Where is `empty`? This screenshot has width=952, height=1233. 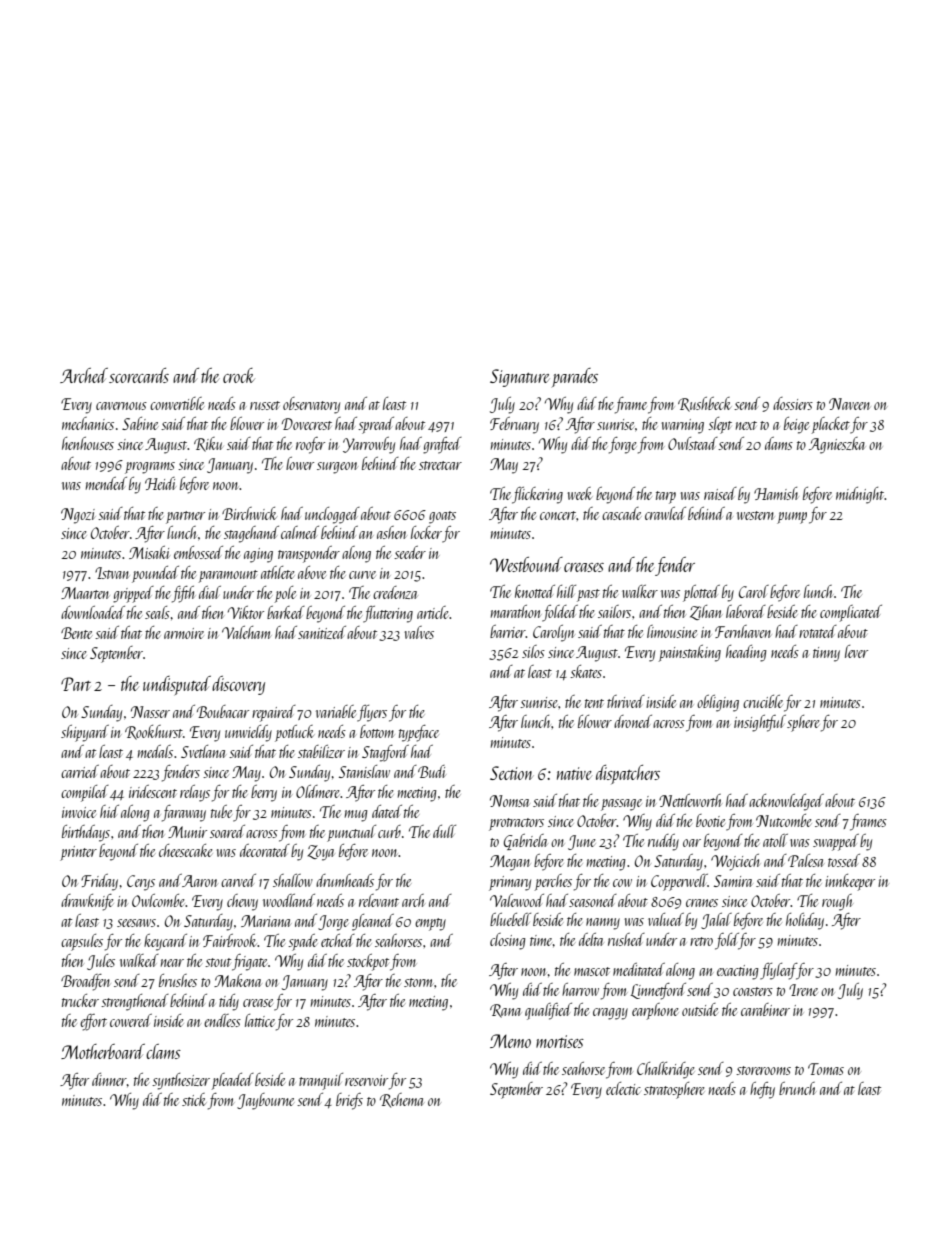
empty is located at coordinates (430, 924).
